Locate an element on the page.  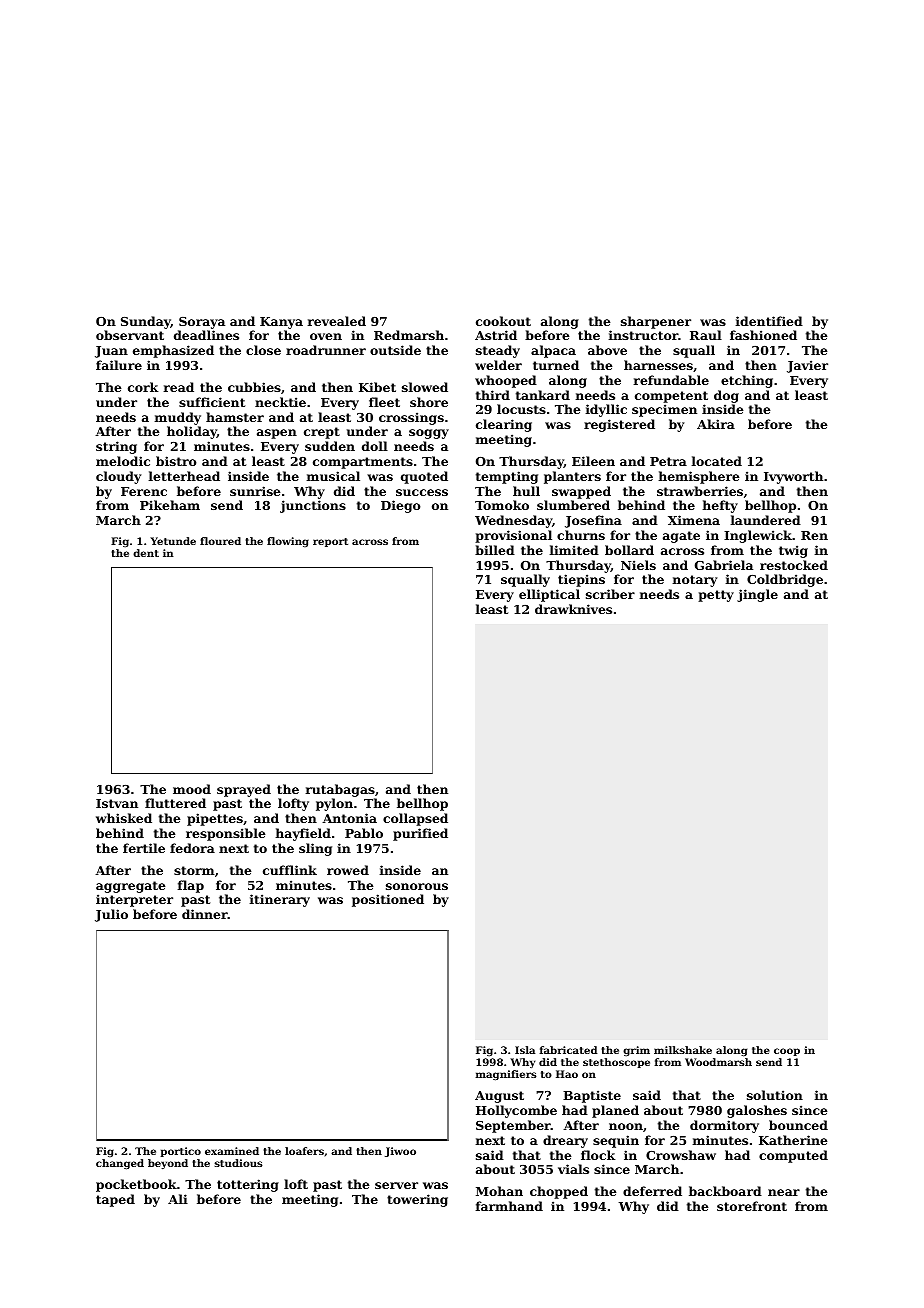
server is located at coordinates (396, 1185).
